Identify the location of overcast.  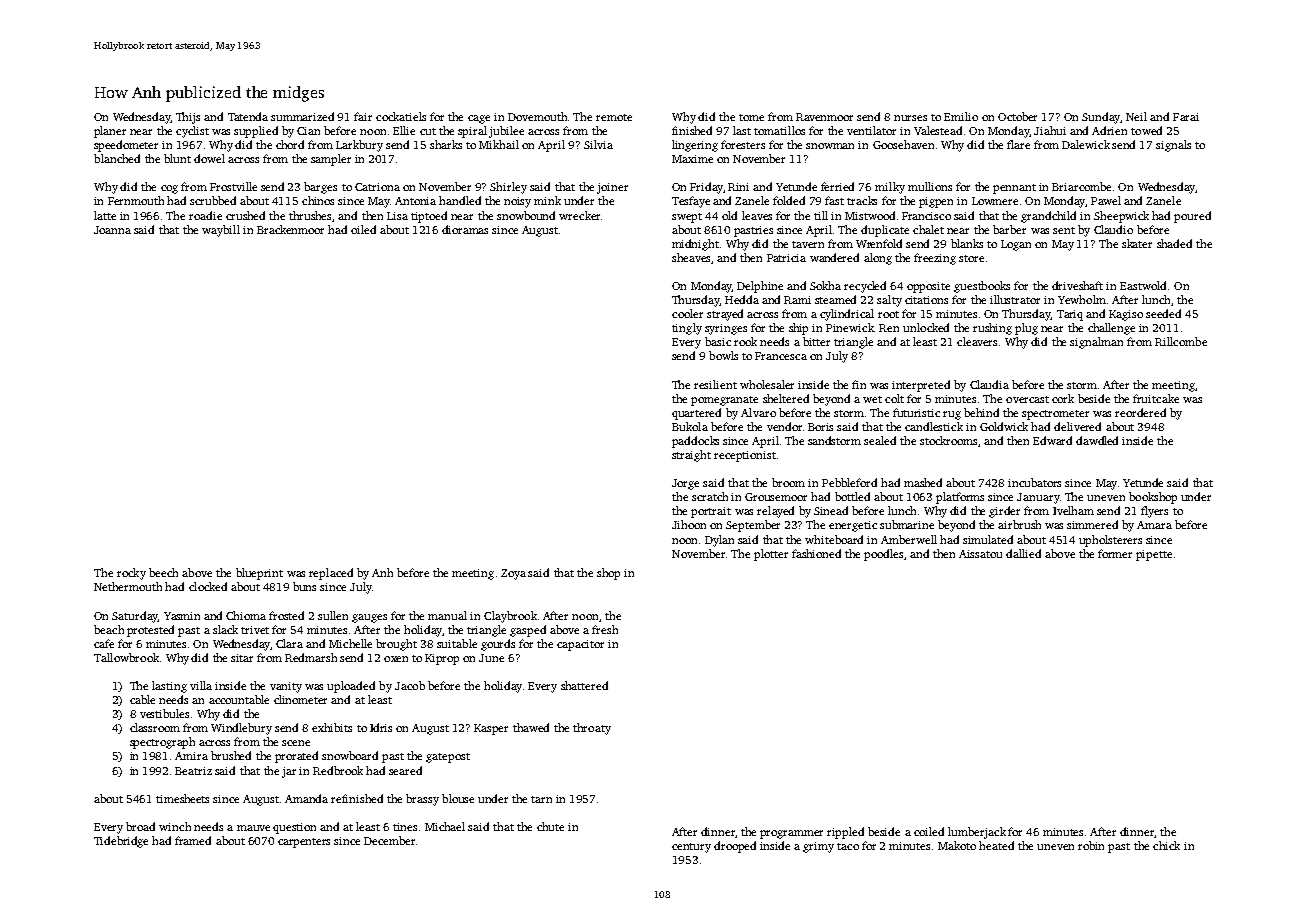
(1027, 399).
